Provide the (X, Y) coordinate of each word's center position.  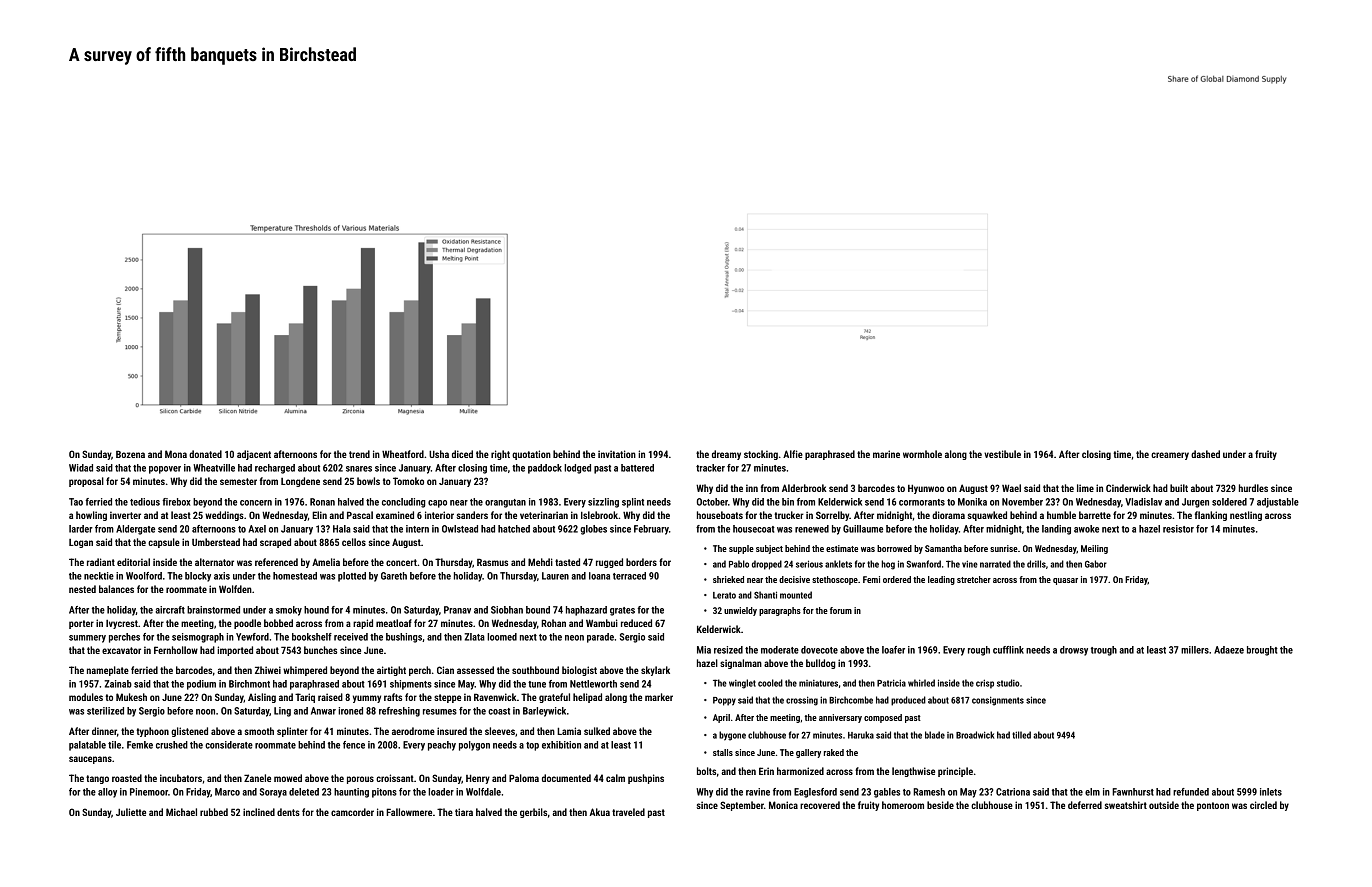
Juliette (131, 812)
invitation (617, 454)
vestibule (1002, 454)
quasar (1065, 581)
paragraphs (780, 611)
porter (81, 624)
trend (359, 454)
